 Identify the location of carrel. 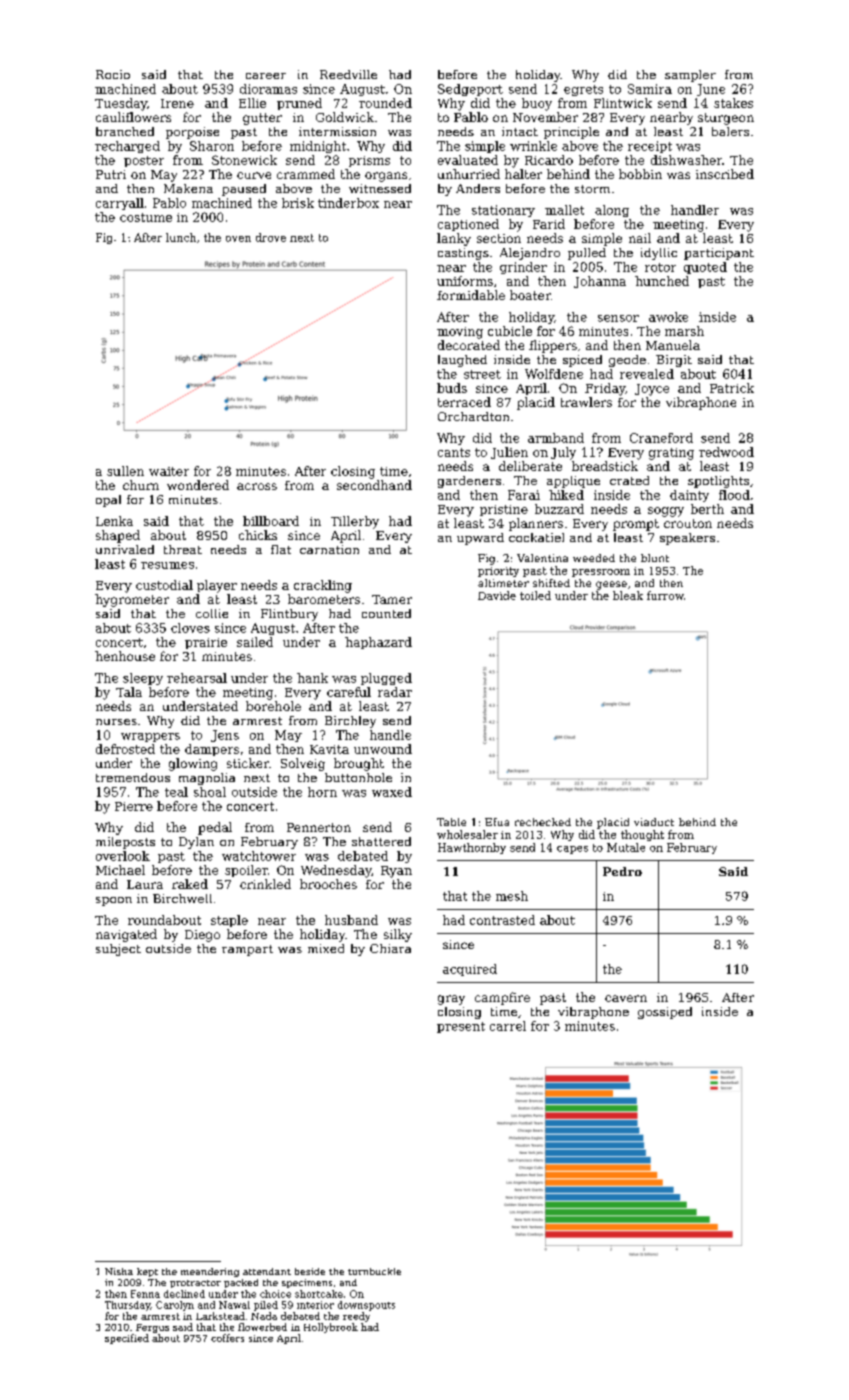
(508, 1026).
